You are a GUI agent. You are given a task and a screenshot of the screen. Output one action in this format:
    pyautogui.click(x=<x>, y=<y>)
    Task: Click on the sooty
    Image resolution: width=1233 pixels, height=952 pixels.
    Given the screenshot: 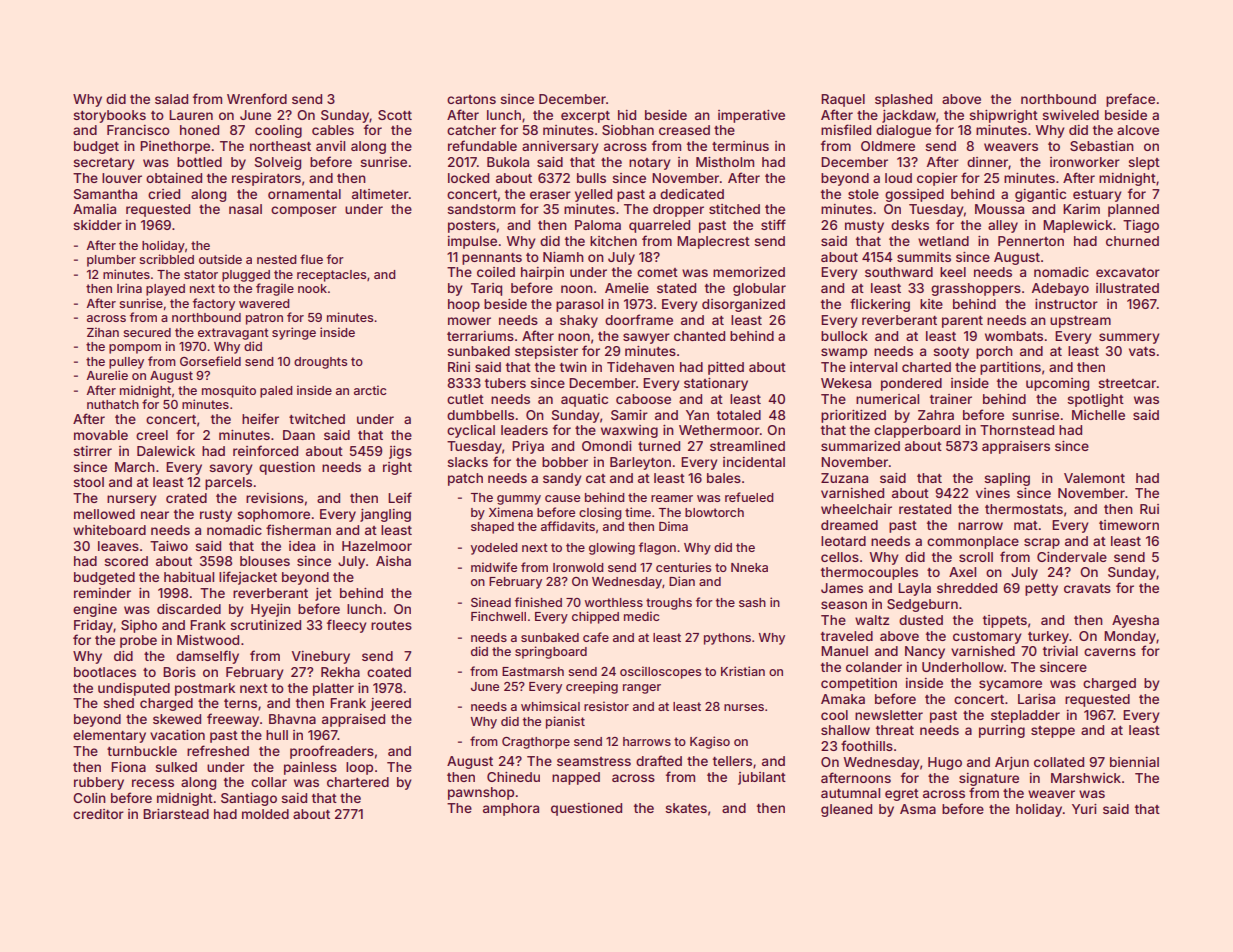 What is the action you would take?
    pyautogui.click(x=951, y=353)
